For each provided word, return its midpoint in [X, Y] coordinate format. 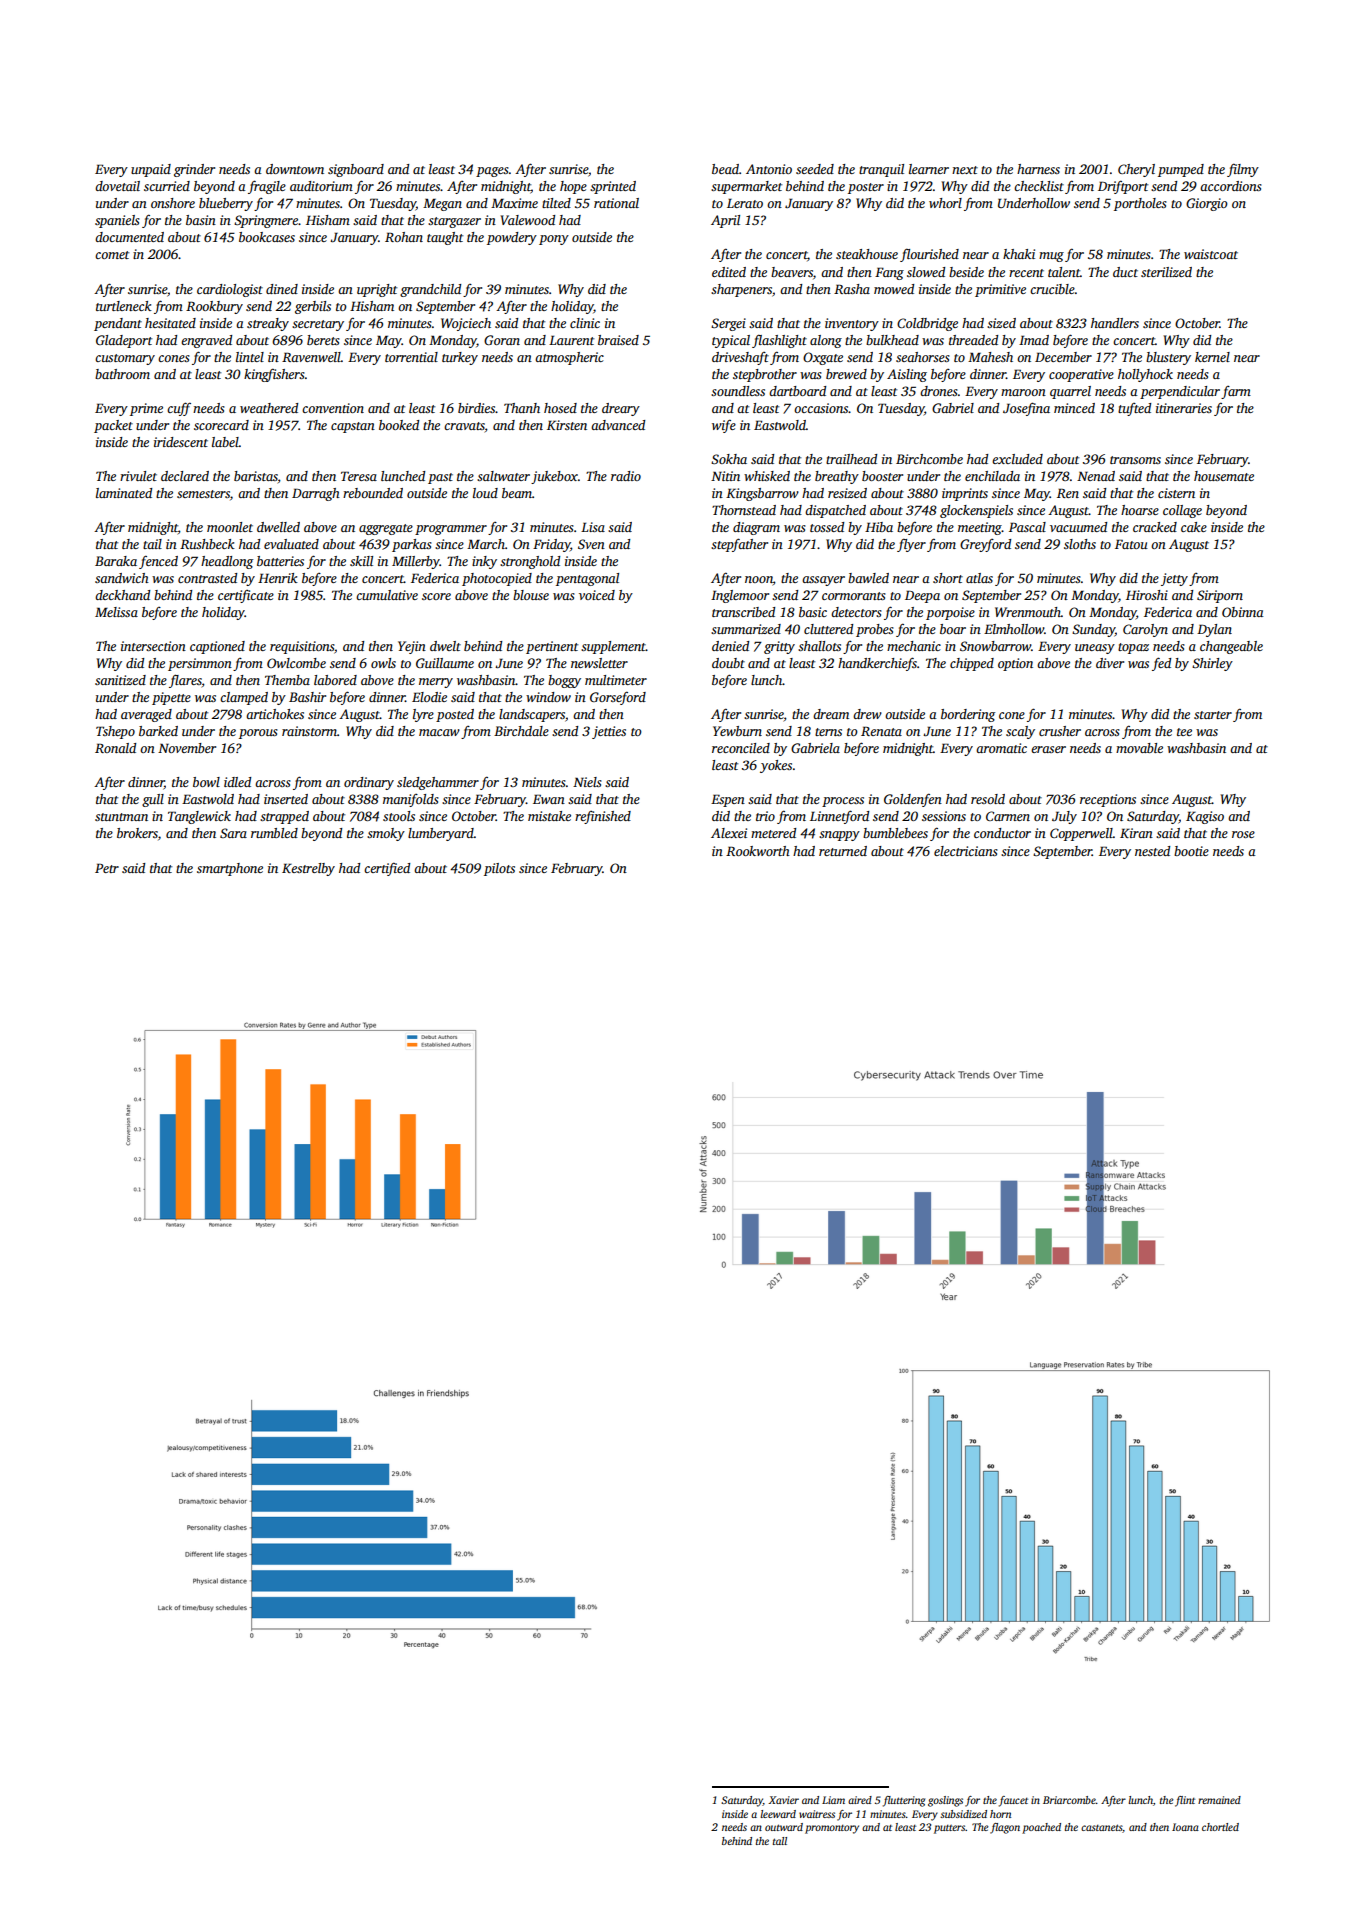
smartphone [230, 869]
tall [780, 1841]
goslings [945, 1801]
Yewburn [737, 731]
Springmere [266, 221]
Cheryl [1136, 170]
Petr [107, 868]
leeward [778, 1814]
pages [492, 172]
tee [1184, 732]
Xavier [783, 1800]
